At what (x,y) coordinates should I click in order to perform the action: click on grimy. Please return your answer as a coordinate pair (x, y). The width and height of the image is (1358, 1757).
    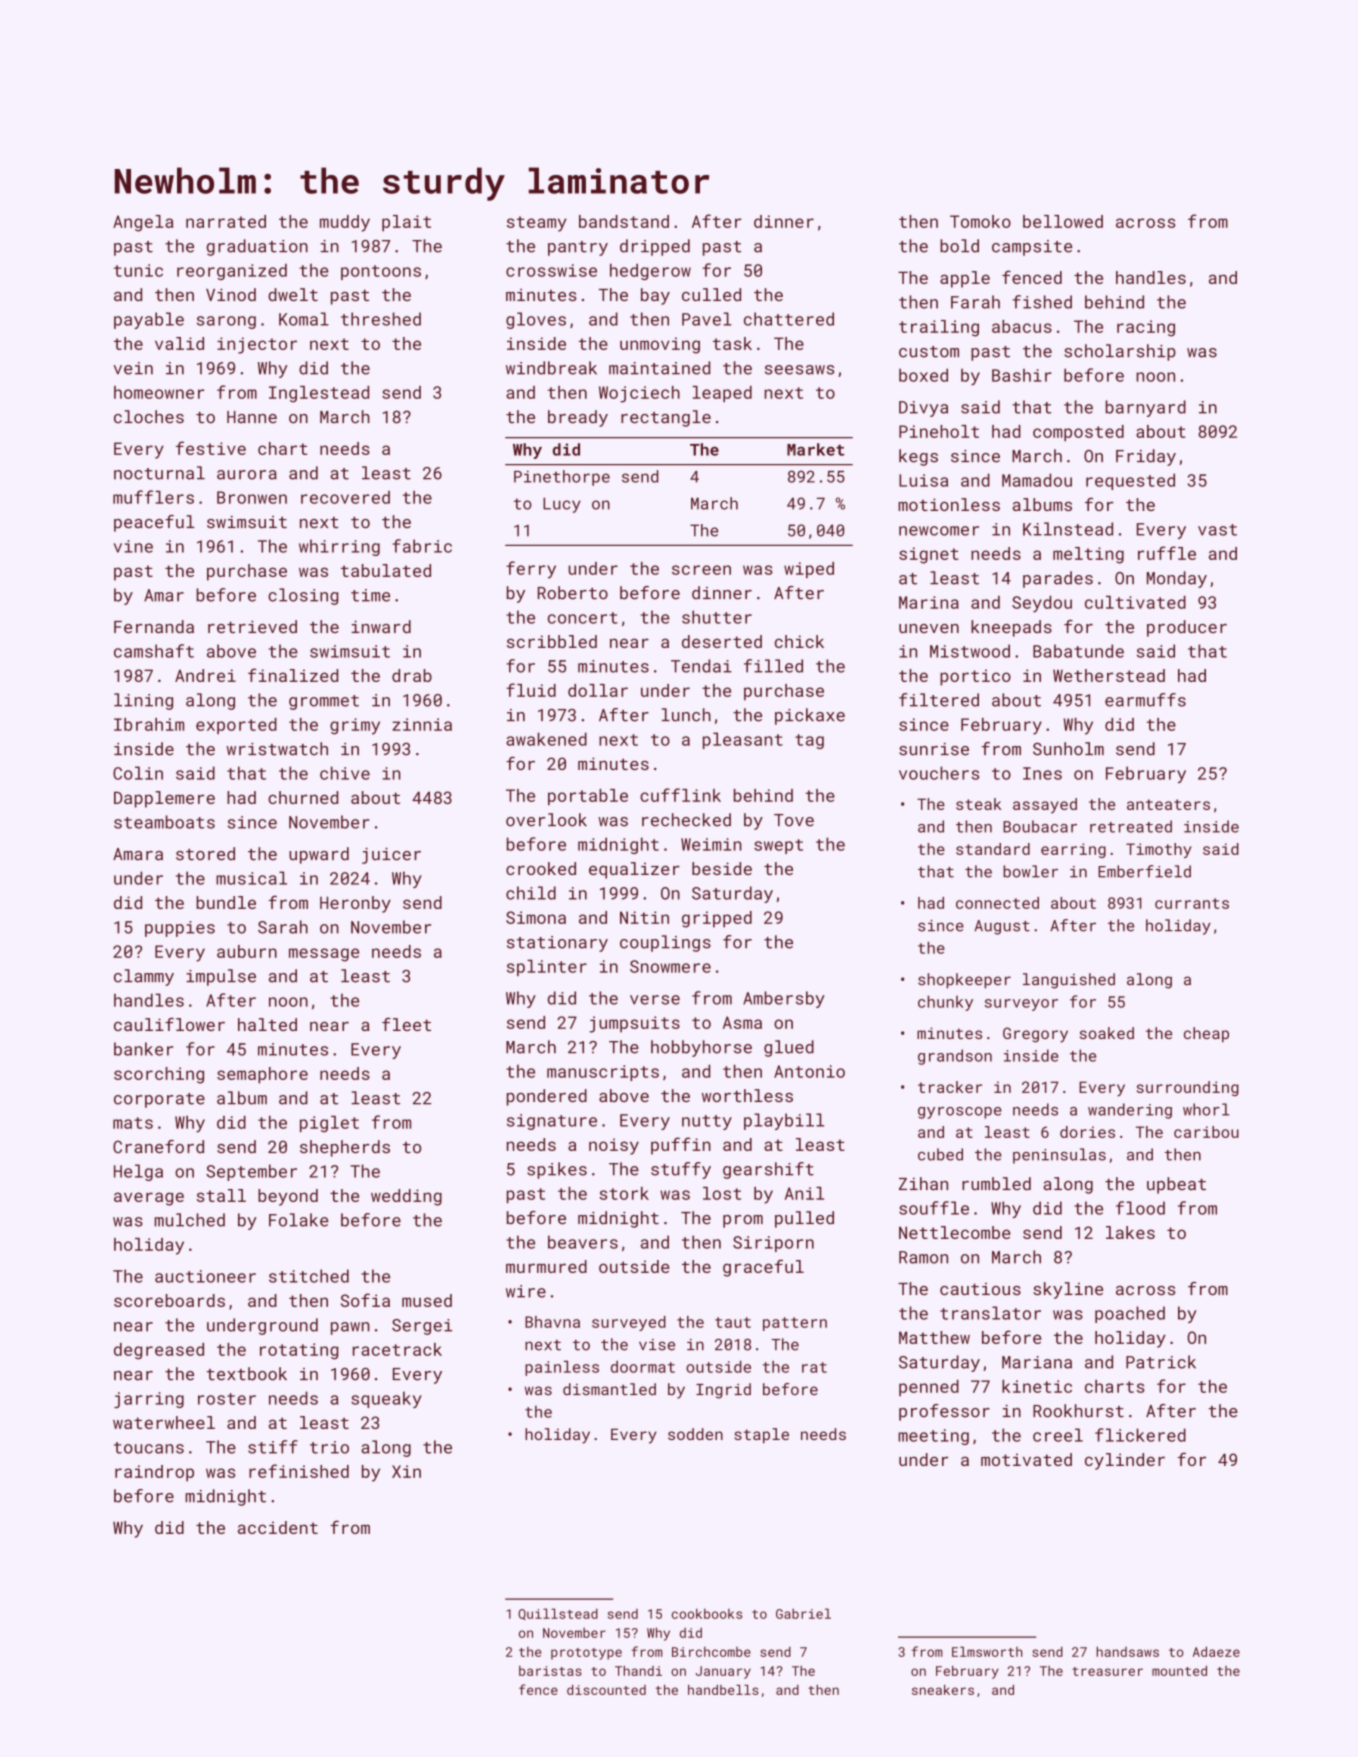
    Looking at the image, I should click on (355, 726).
